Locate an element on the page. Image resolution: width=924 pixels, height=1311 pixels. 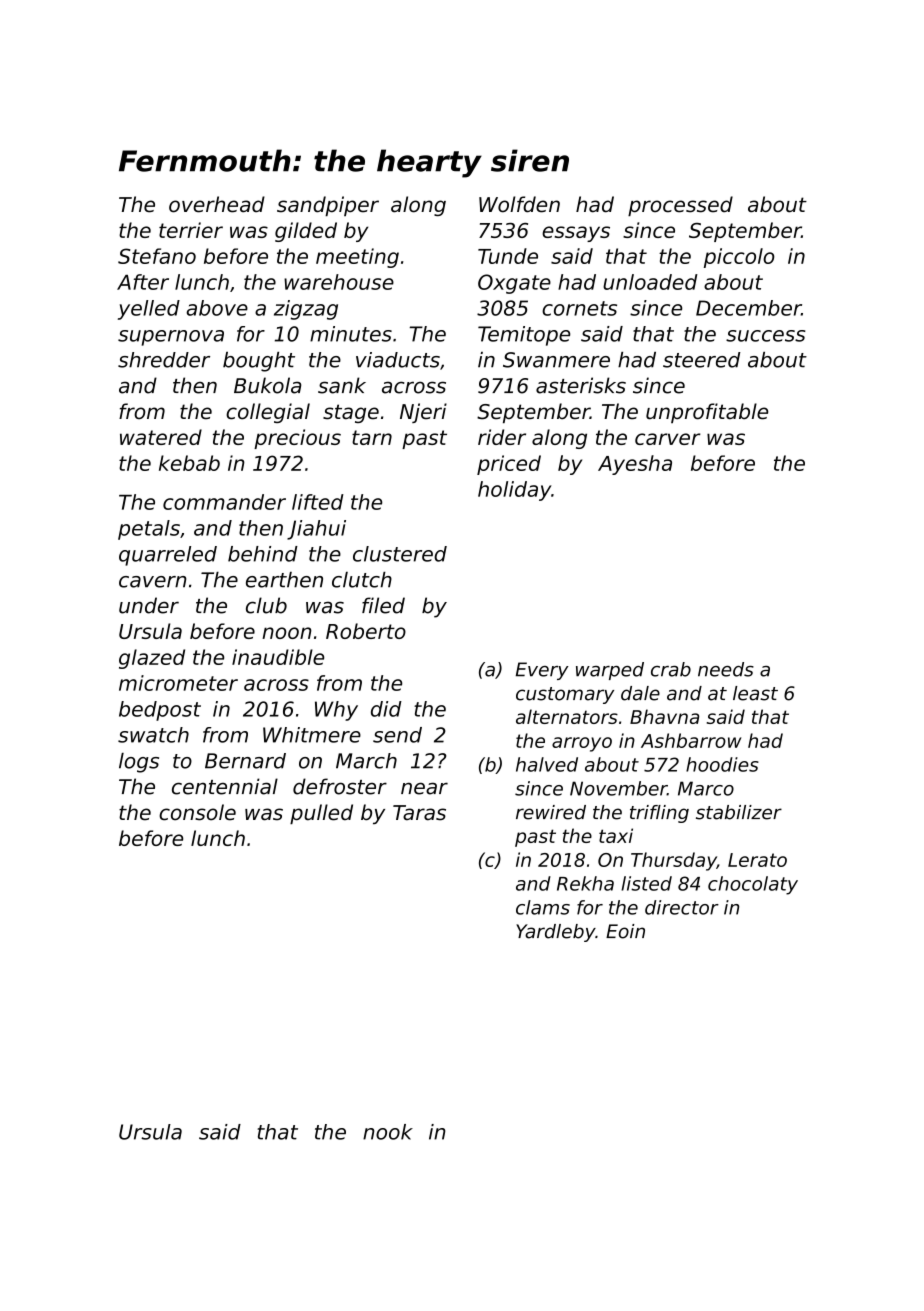
nook is located at coordinates (388, 1132).
